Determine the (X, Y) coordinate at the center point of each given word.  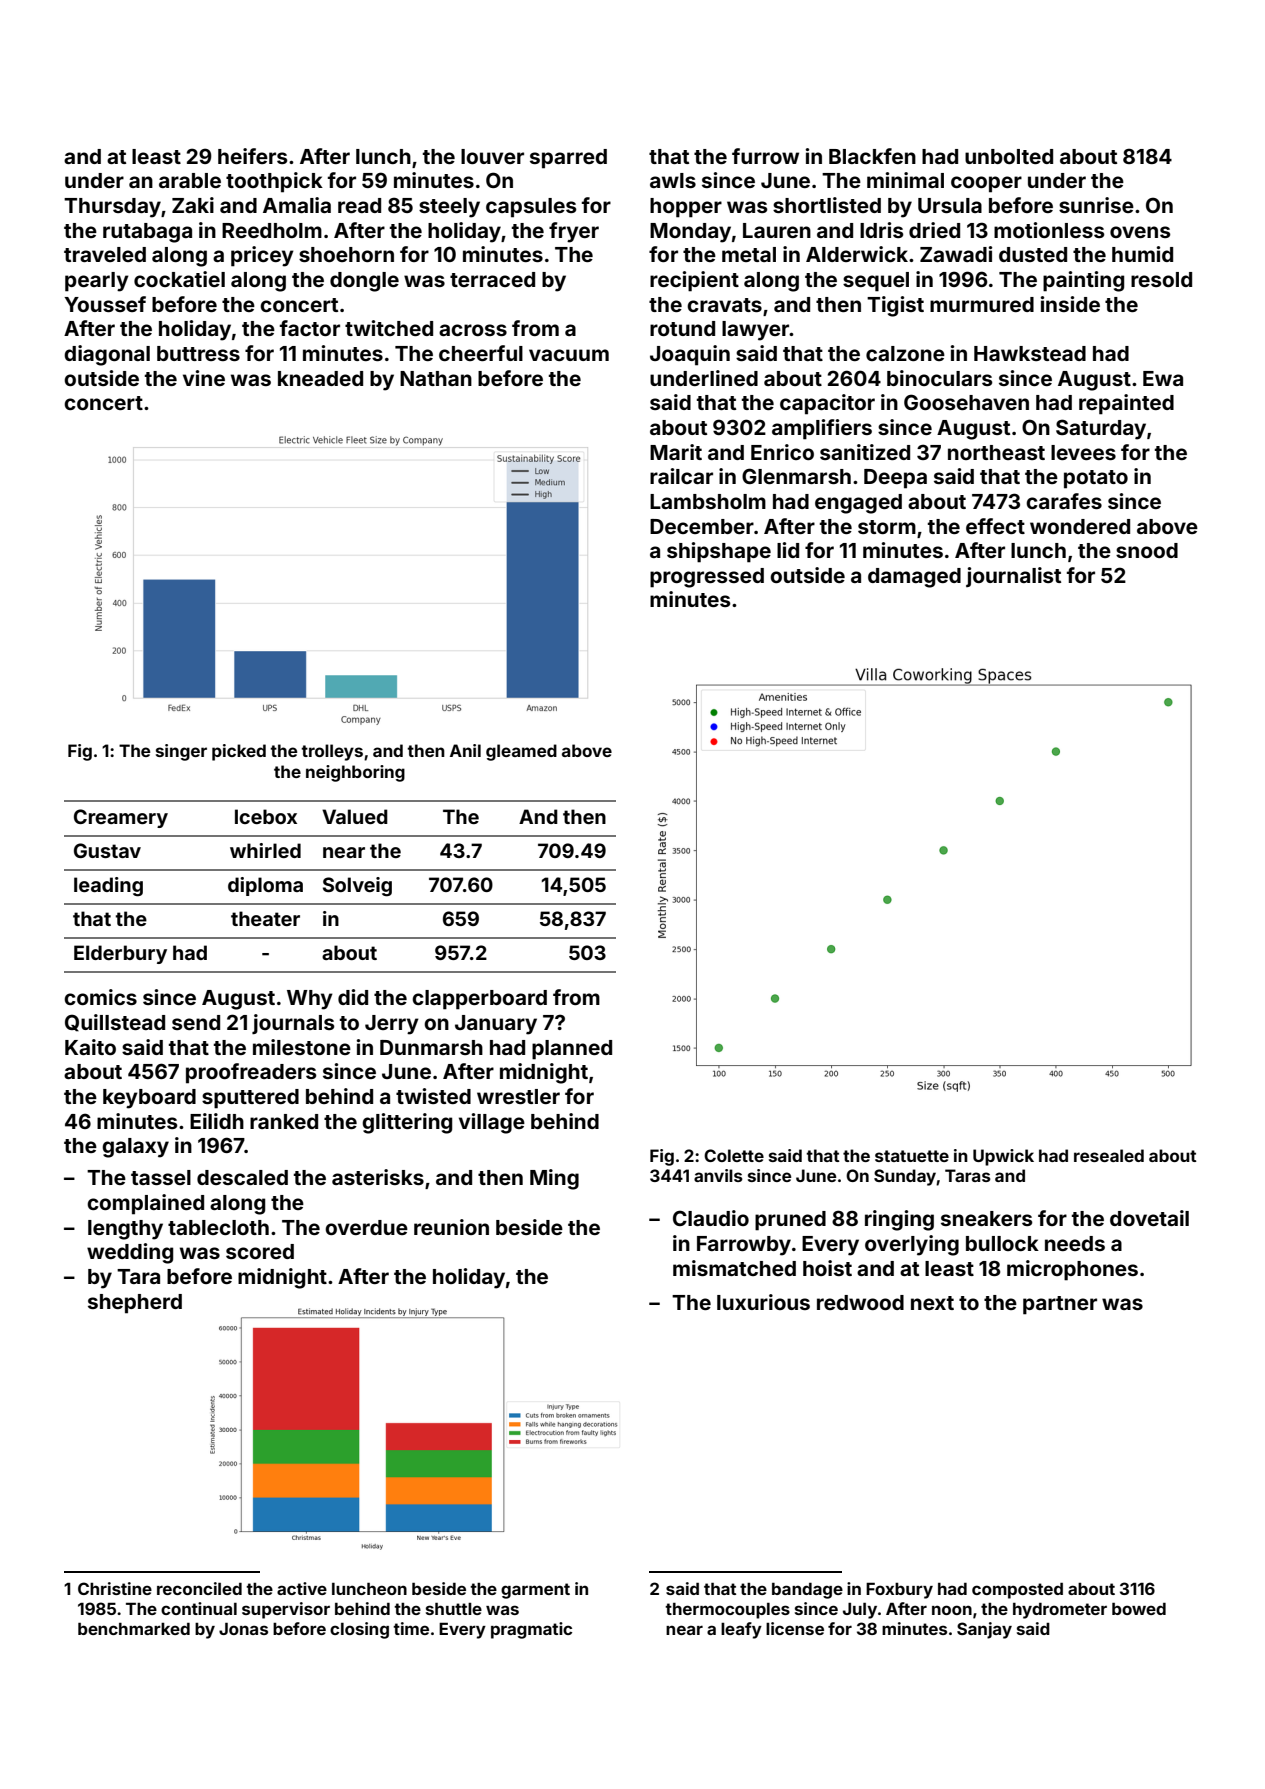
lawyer (756, 331)
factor (310, 328)
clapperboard (479, 1000)
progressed (707, 578)
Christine (115, 1588)
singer (181, 752)
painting (1083, 281)
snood (1147, 550)
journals (293, 1024)
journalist (1013, 577)
